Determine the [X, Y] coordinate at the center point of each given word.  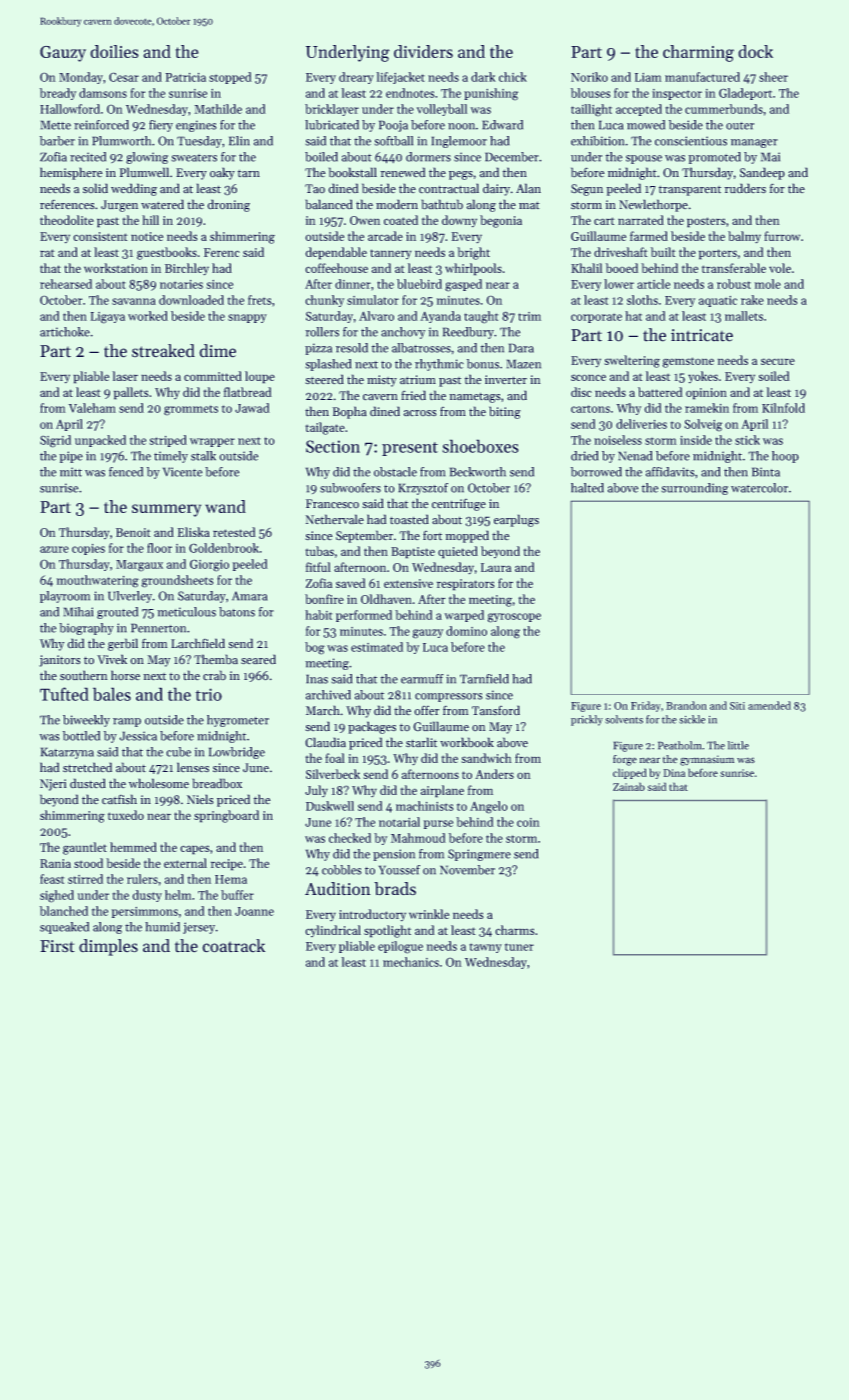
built [663, 252]
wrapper [212, 442]
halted [587, 488]
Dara [521, 348]
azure [54, 549]
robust [734, 284]
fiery [161, 126]
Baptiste [413, 553]
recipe [227, 865]
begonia [501, 221]
